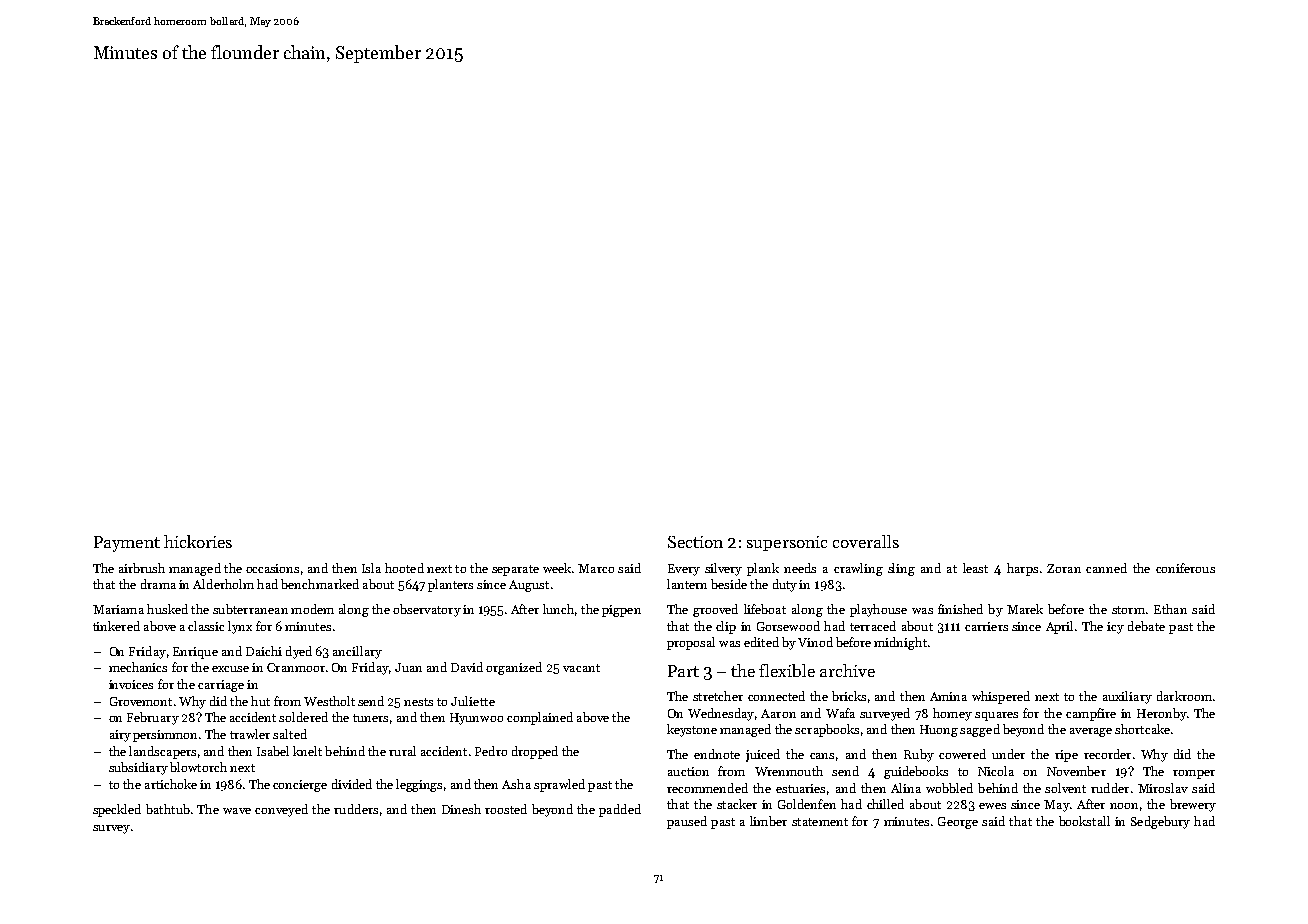  I want to click on lifeboat, so click(765, 609).
